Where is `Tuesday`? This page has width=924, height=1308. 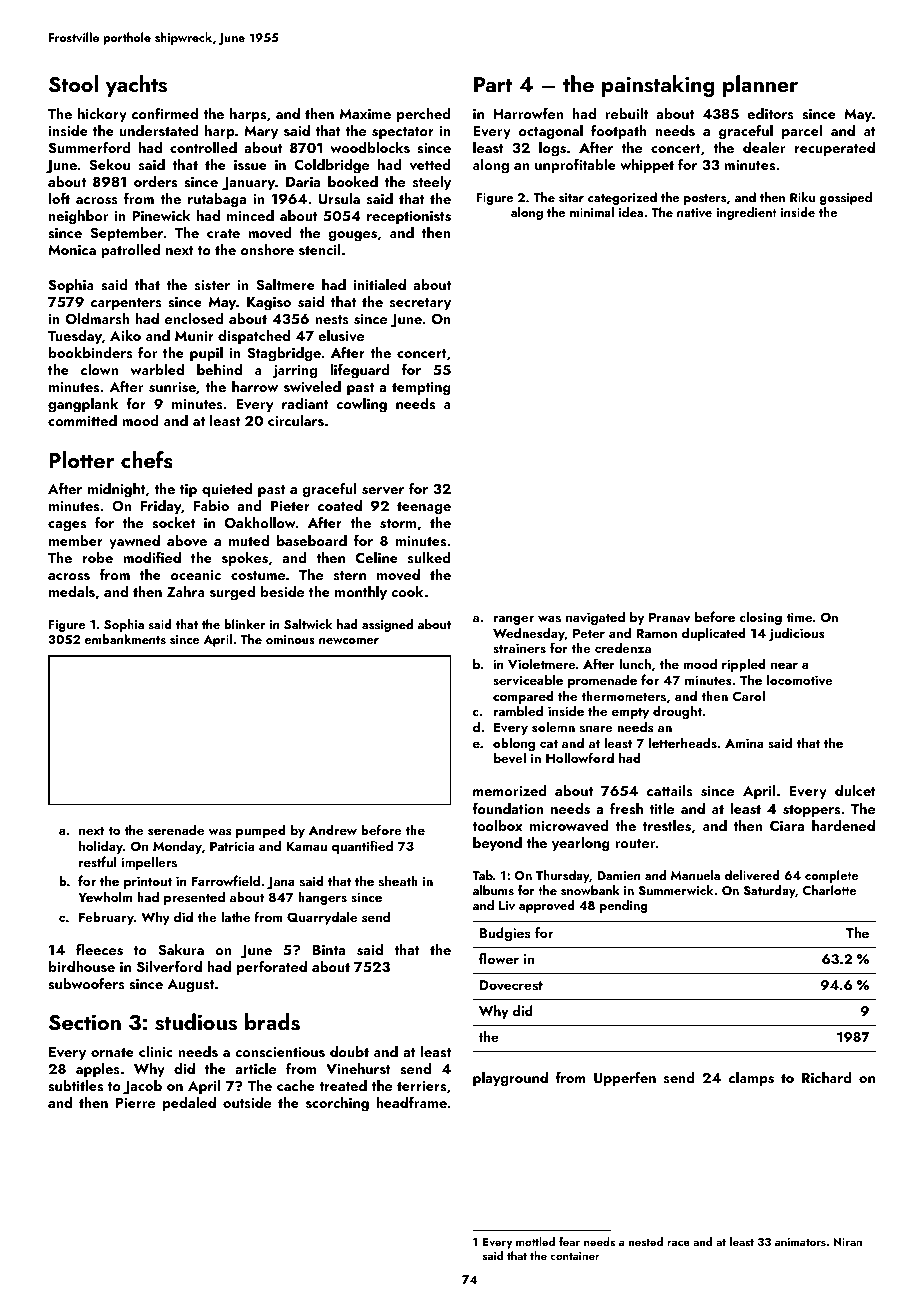
Tuesday is located at coordinates (75, 337).
